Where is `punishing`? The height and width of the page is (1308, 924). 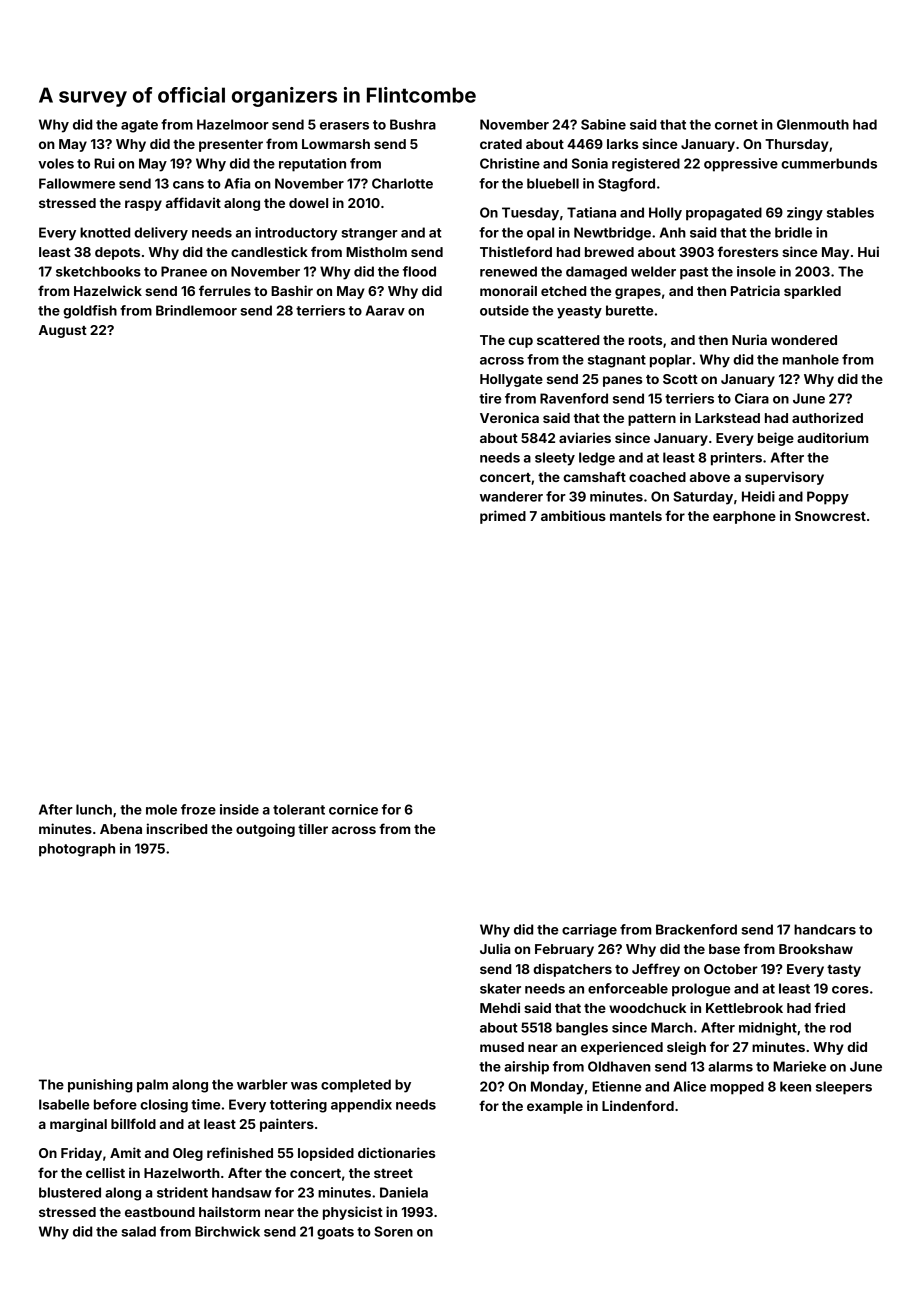 punishing is located at coordinates (100, 1086).
